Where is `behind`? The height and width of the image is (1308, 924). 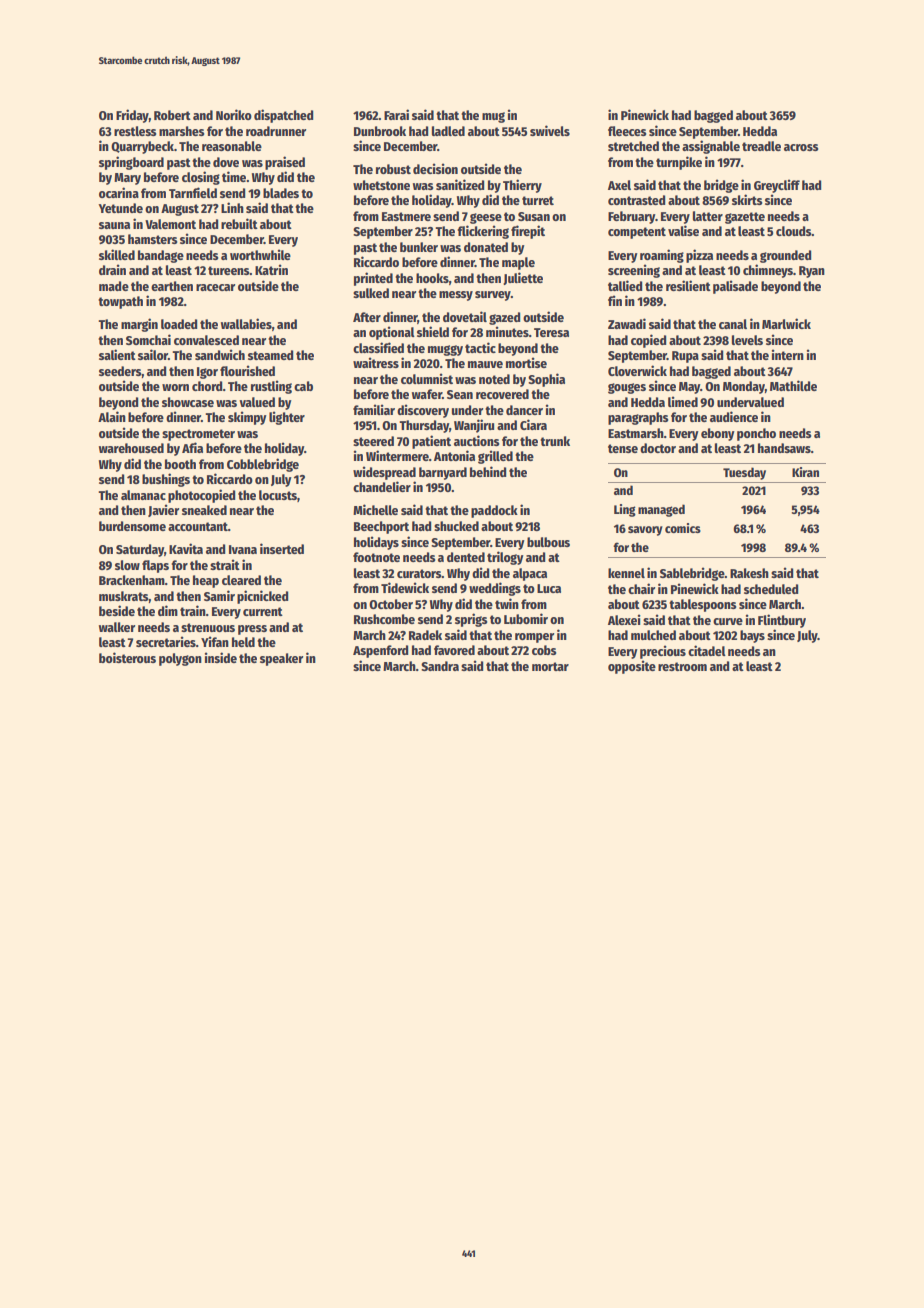
behind is located at coordinates (488, 471).
